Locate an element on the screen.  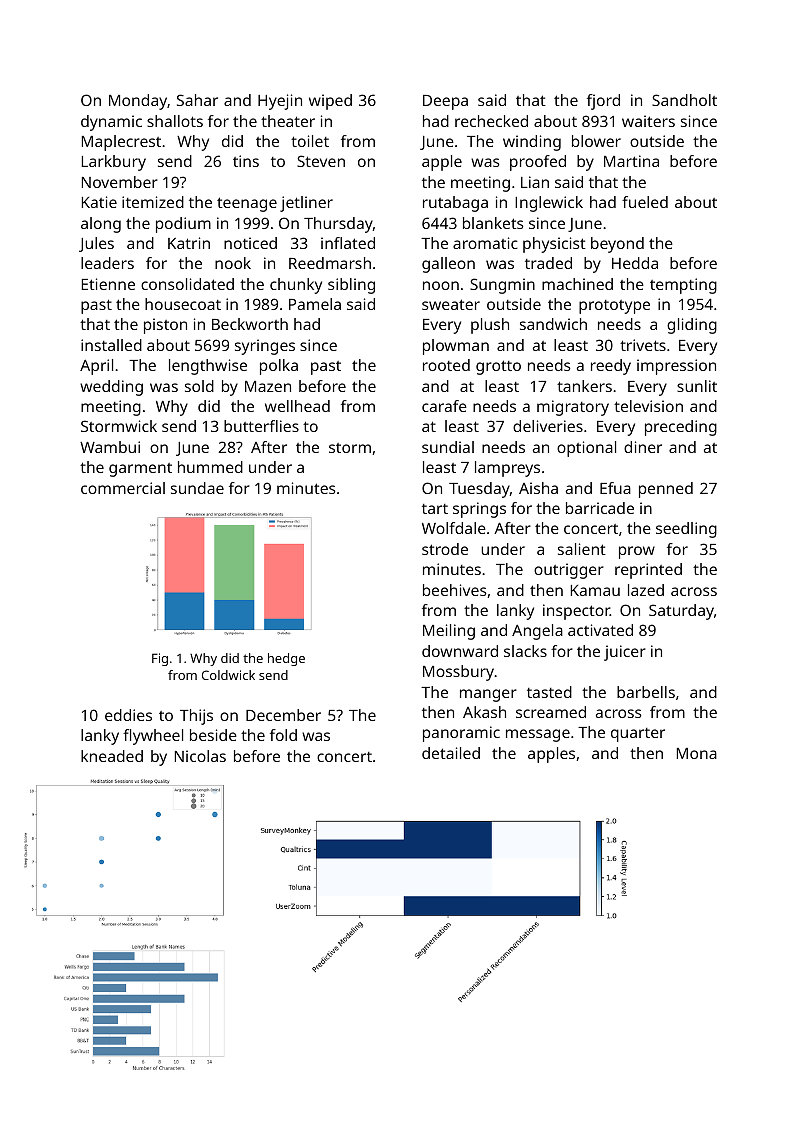
commercial is located at coordinates (123, 488).
